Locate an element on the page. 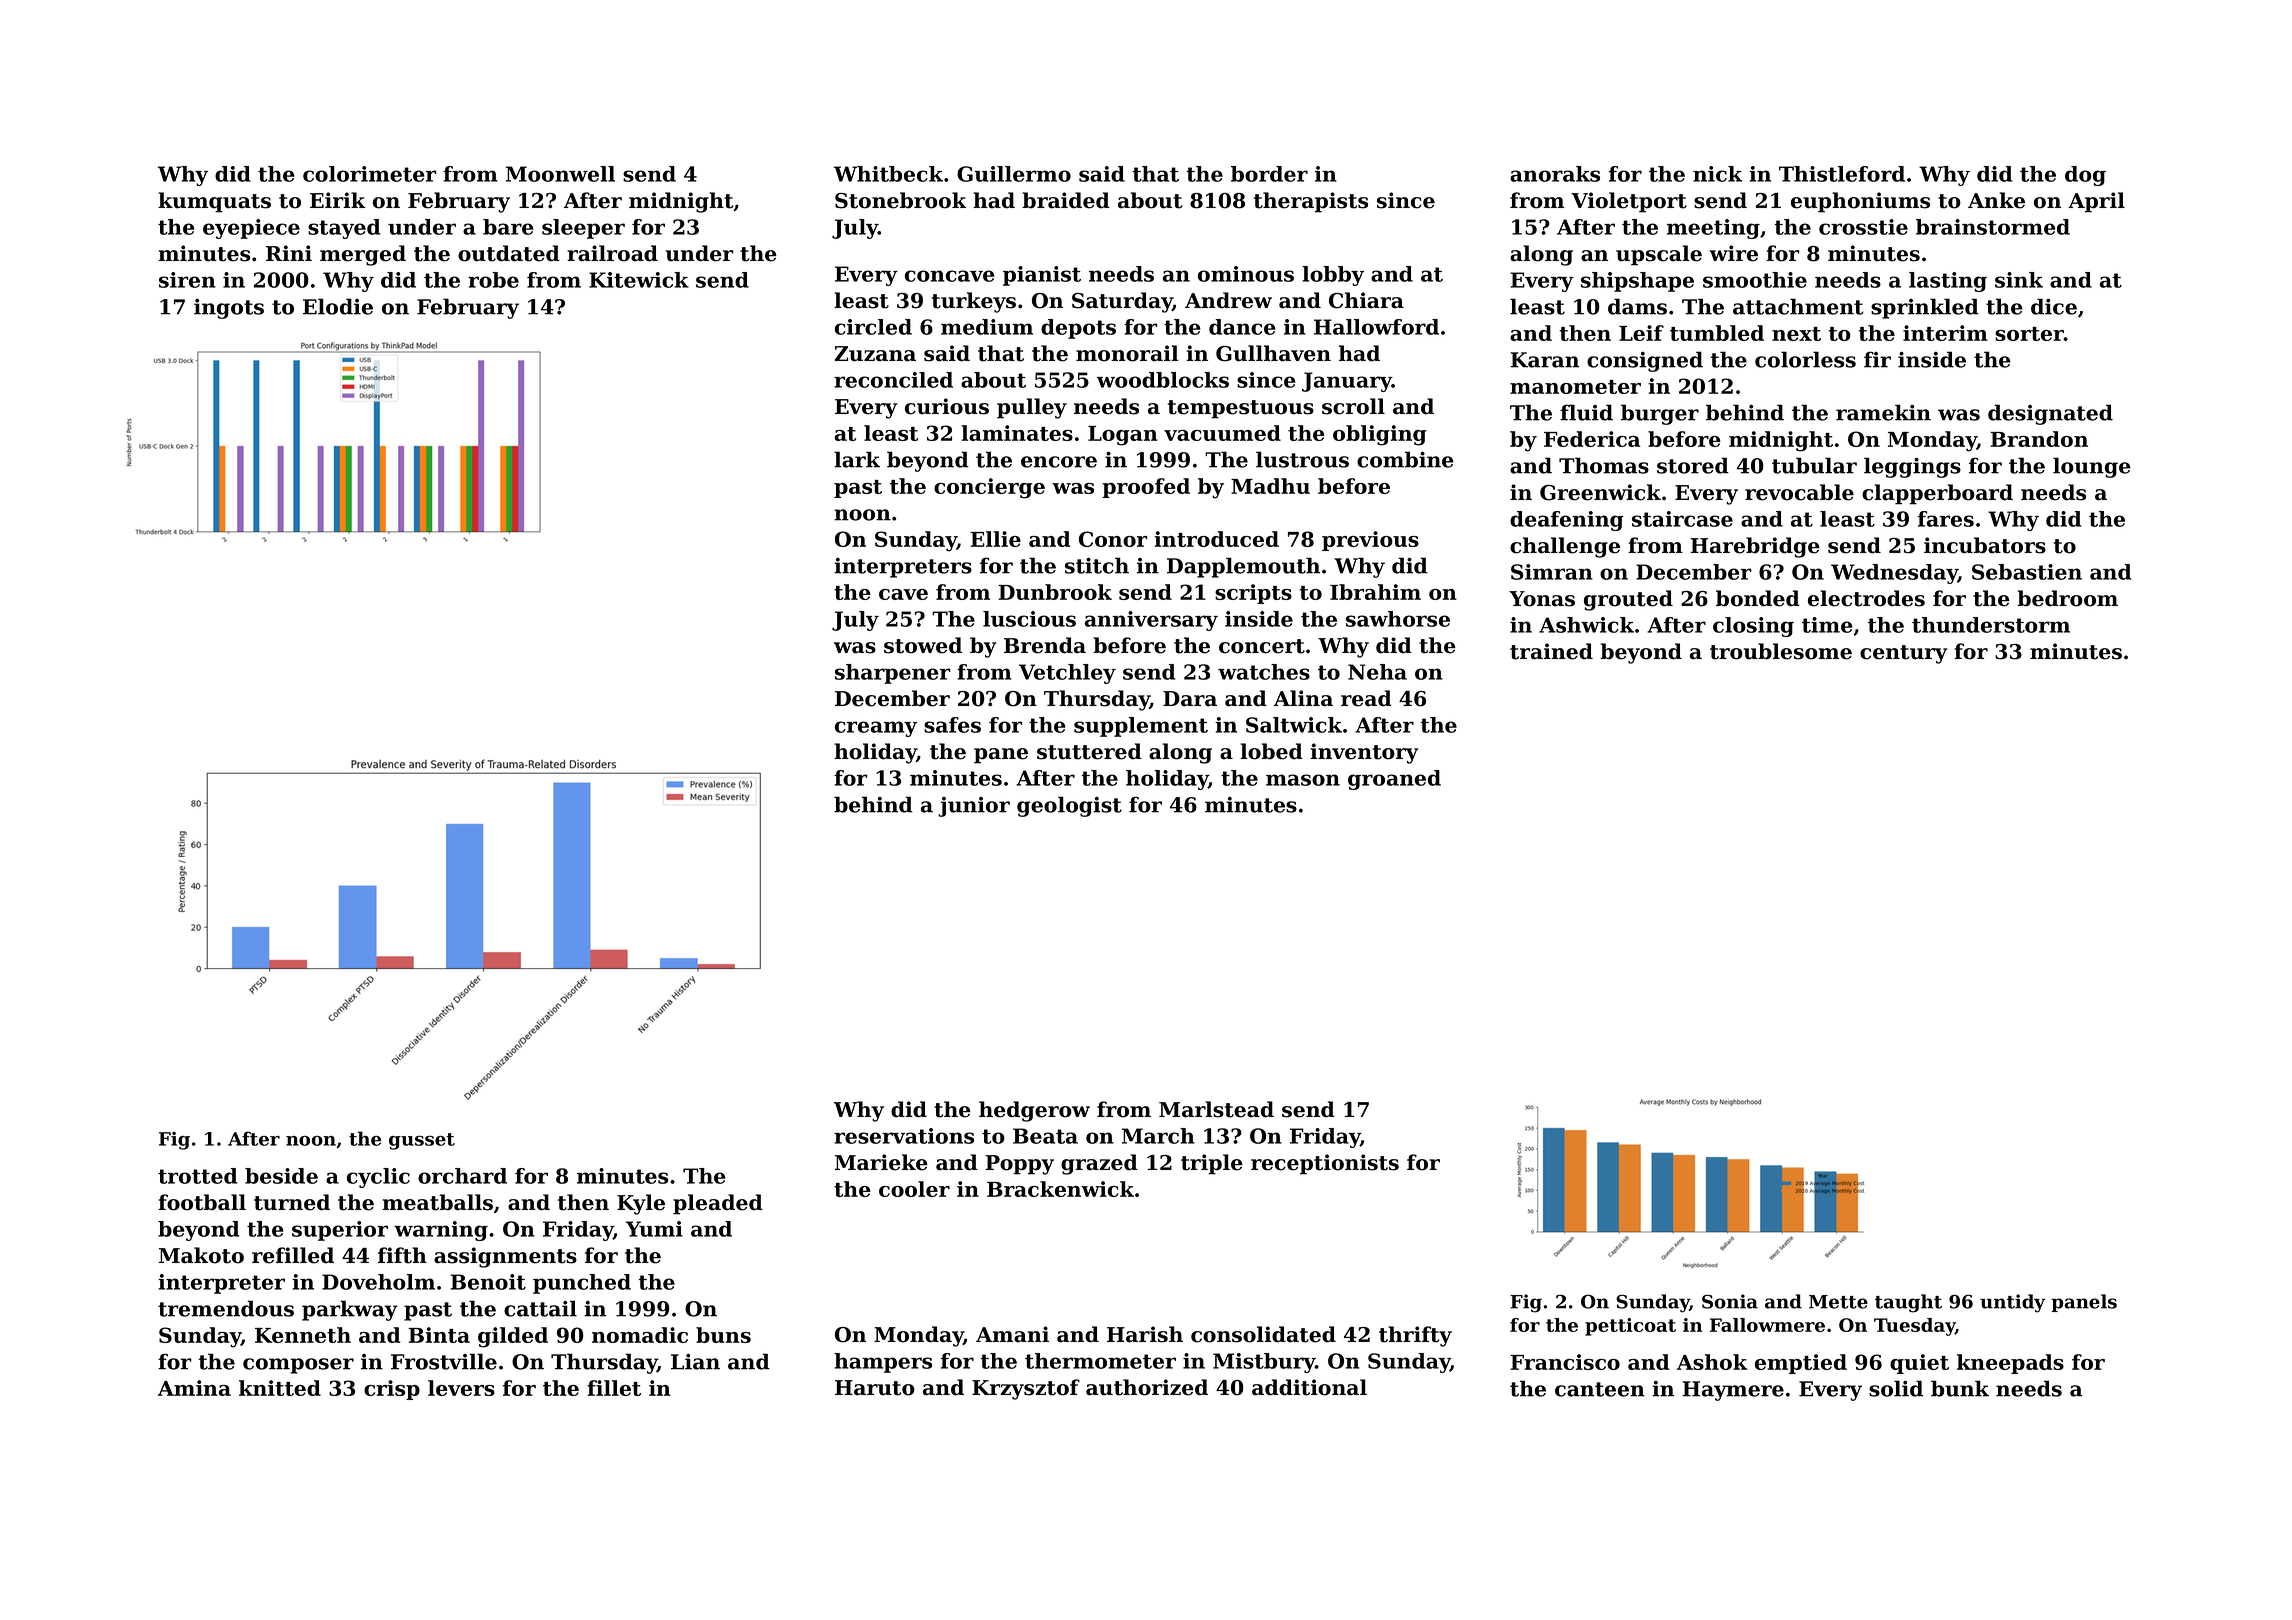  combine is located at coordinates (1405, 459).
